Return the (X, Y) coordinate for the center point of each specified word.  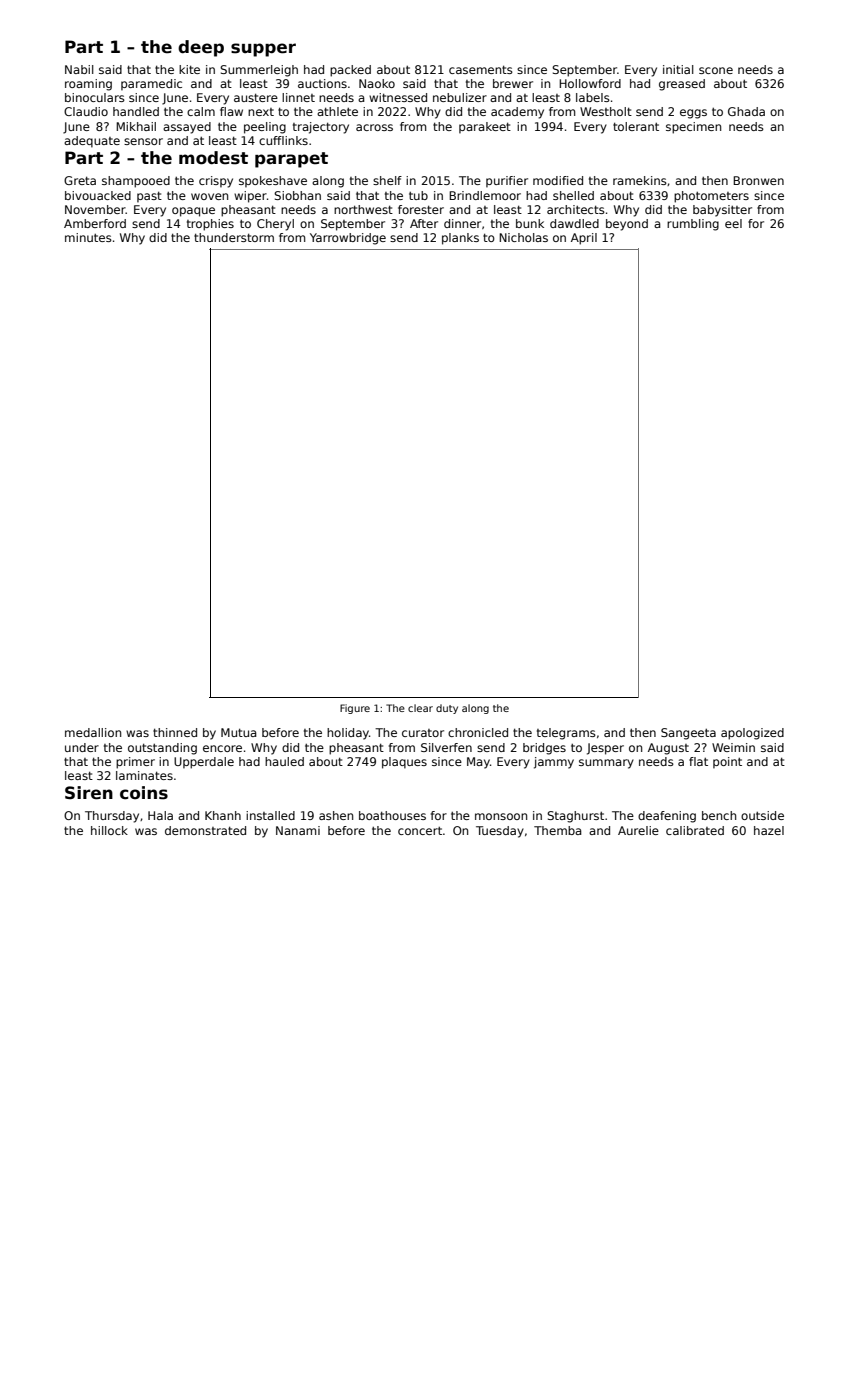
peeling (265, 128)
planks (460, 239)
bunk (530, 223)
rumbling (693, 225)
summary (606, 764)
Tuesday (500, 832)
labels (593, 97)
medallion (93, 732)
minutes (88, 237)
